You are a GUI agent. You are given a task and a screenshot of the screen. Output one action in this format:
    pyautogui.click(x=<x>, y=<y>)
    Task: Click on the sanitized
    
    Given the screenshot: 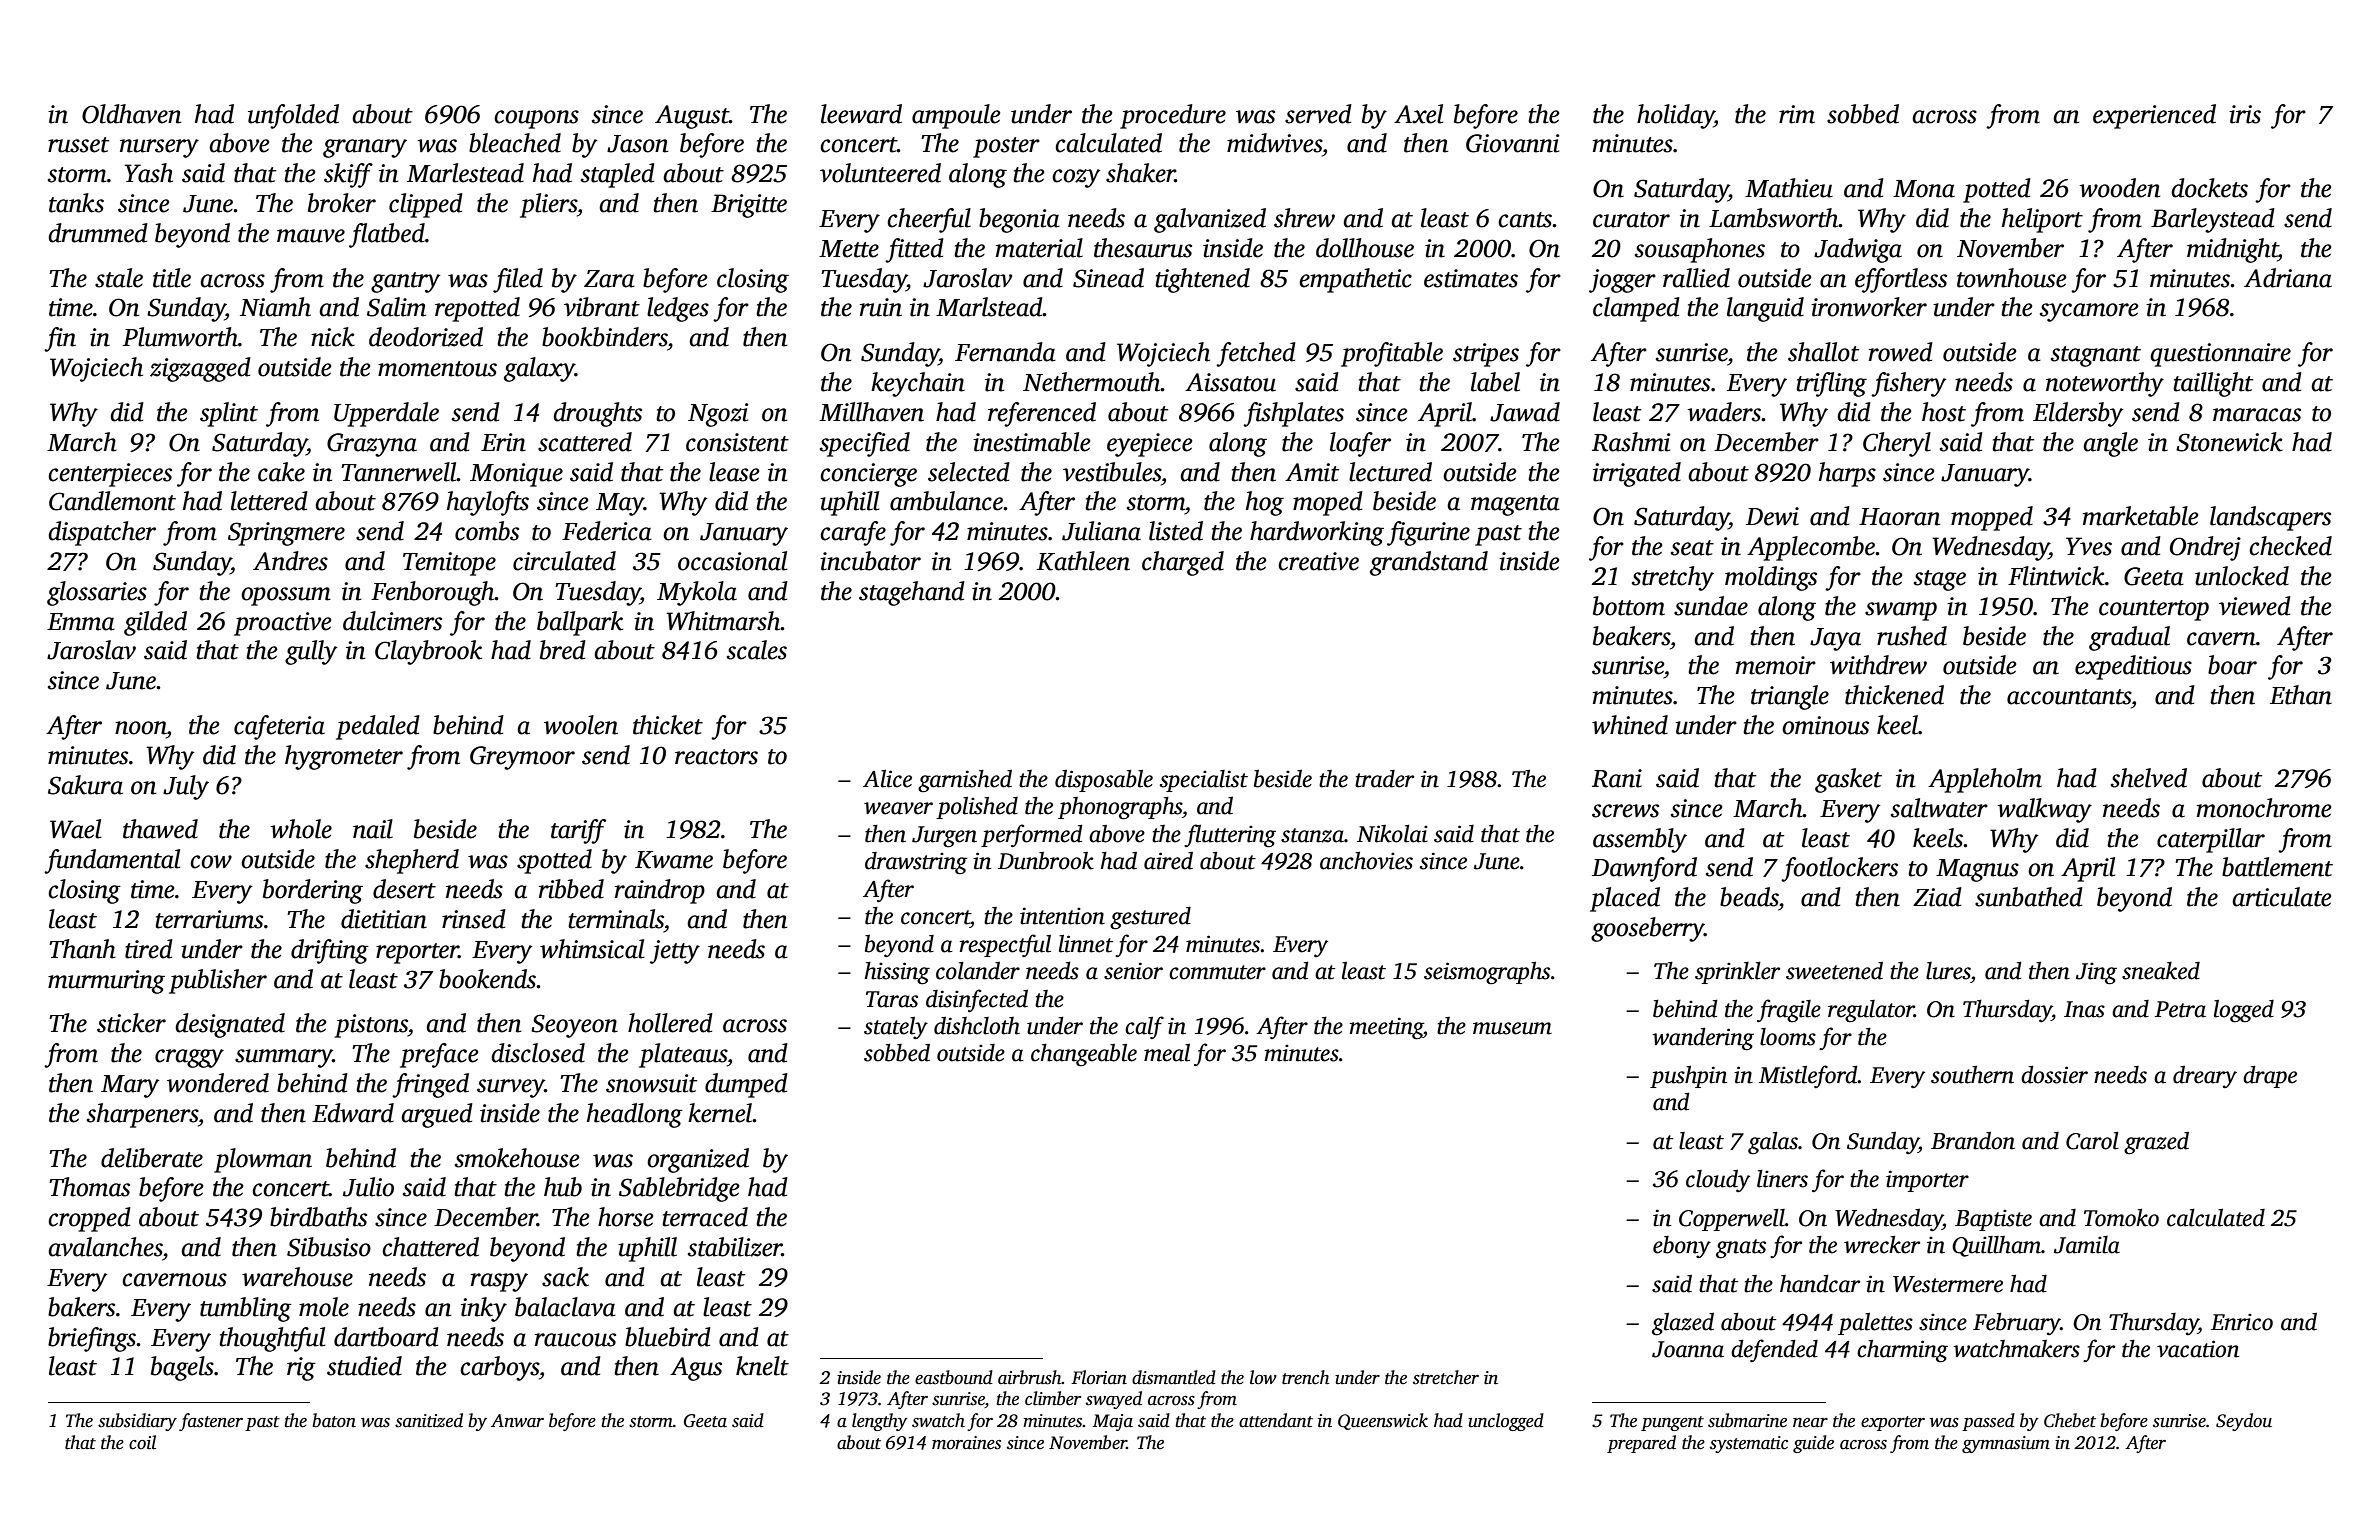 What is the action you would take?
    pyautogui.click(x=429, y=1420)
